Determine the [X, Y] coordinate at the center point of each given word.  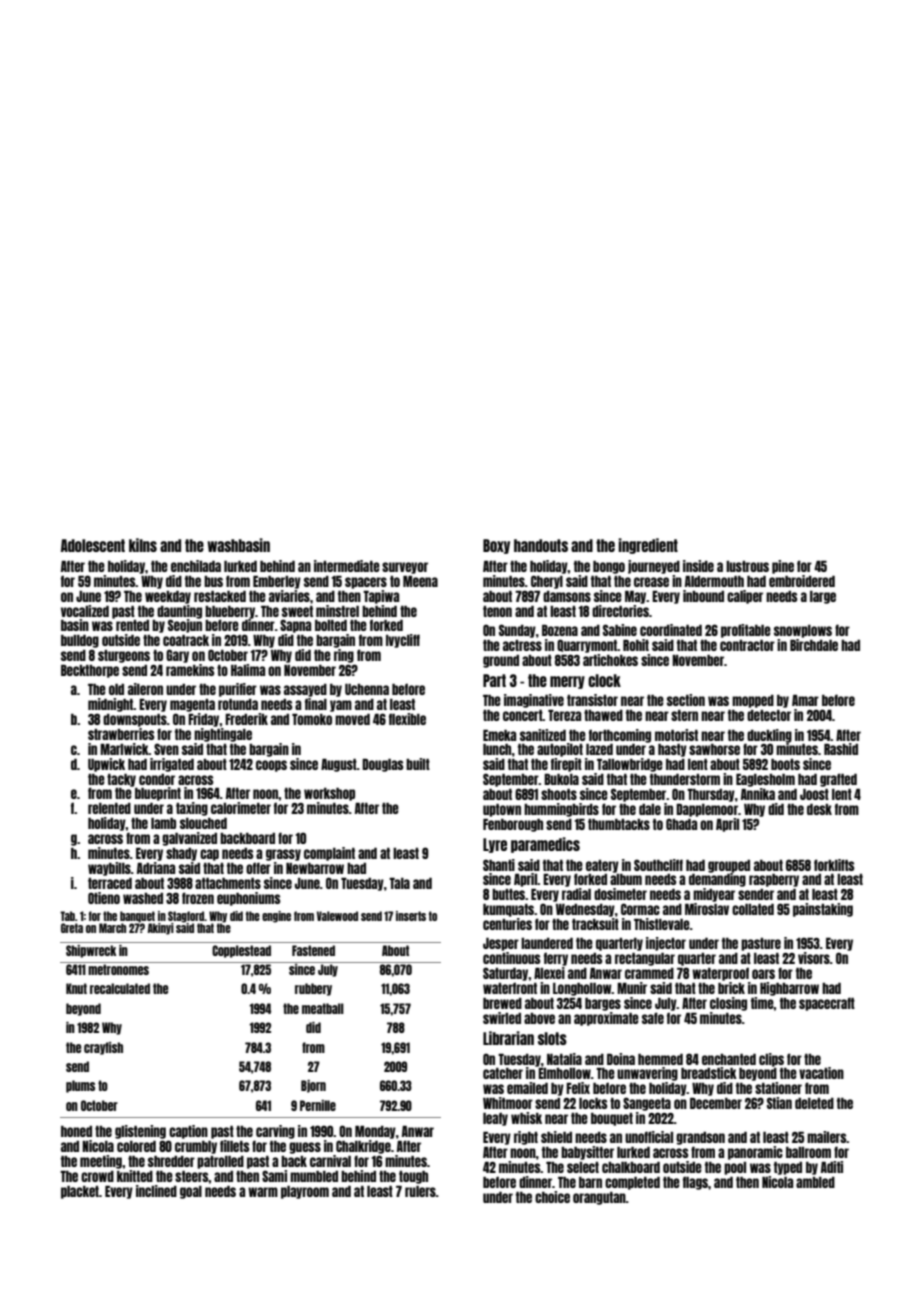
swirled [502, 1018]
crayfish [103, 1048]
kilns [143, 545]
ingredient [648, 546]
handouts [541, 545]
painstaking [823, 910]
